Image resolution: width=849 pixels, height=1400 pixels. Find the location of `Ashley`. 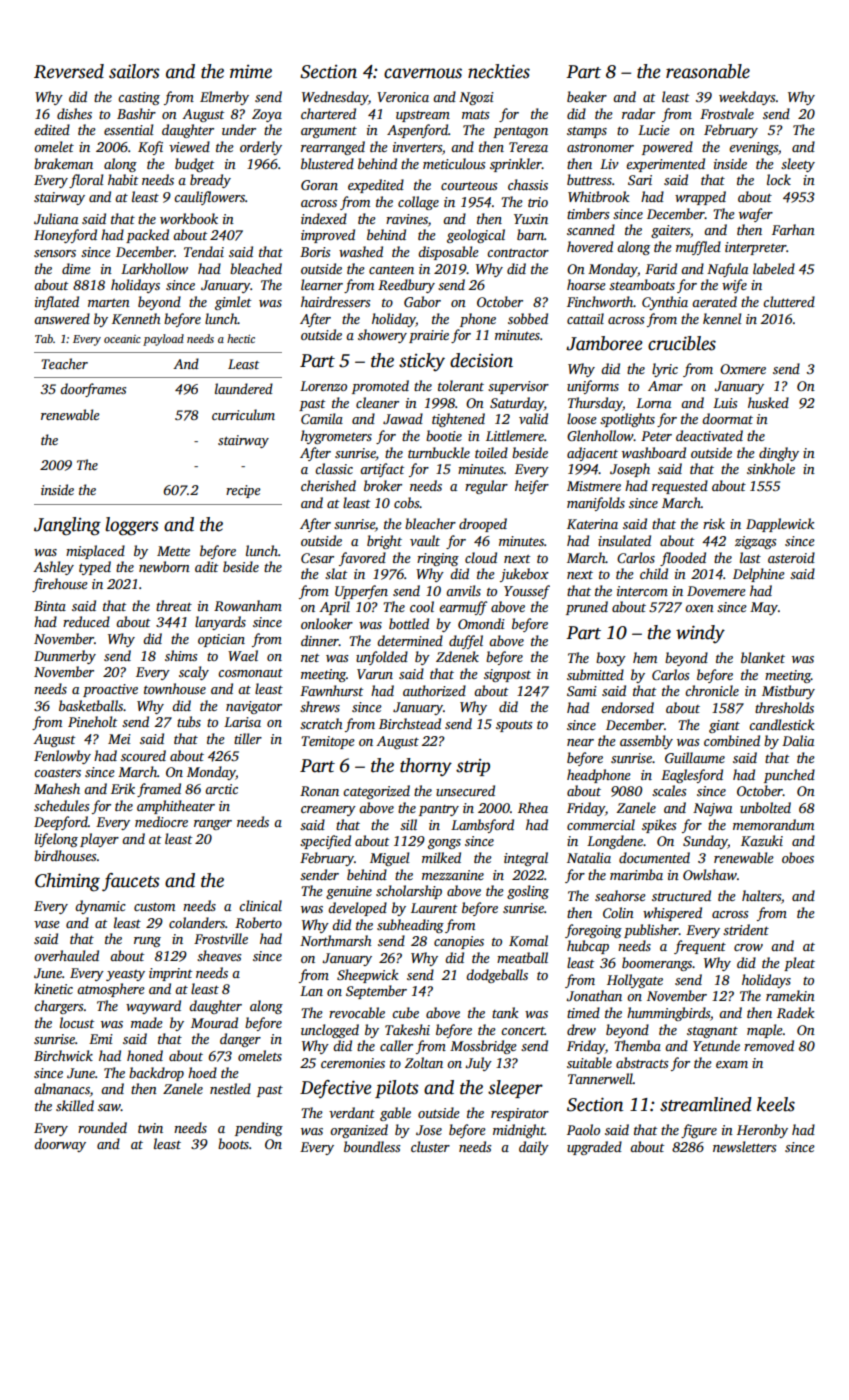

Ashley is located at coordinates (53, 568).
